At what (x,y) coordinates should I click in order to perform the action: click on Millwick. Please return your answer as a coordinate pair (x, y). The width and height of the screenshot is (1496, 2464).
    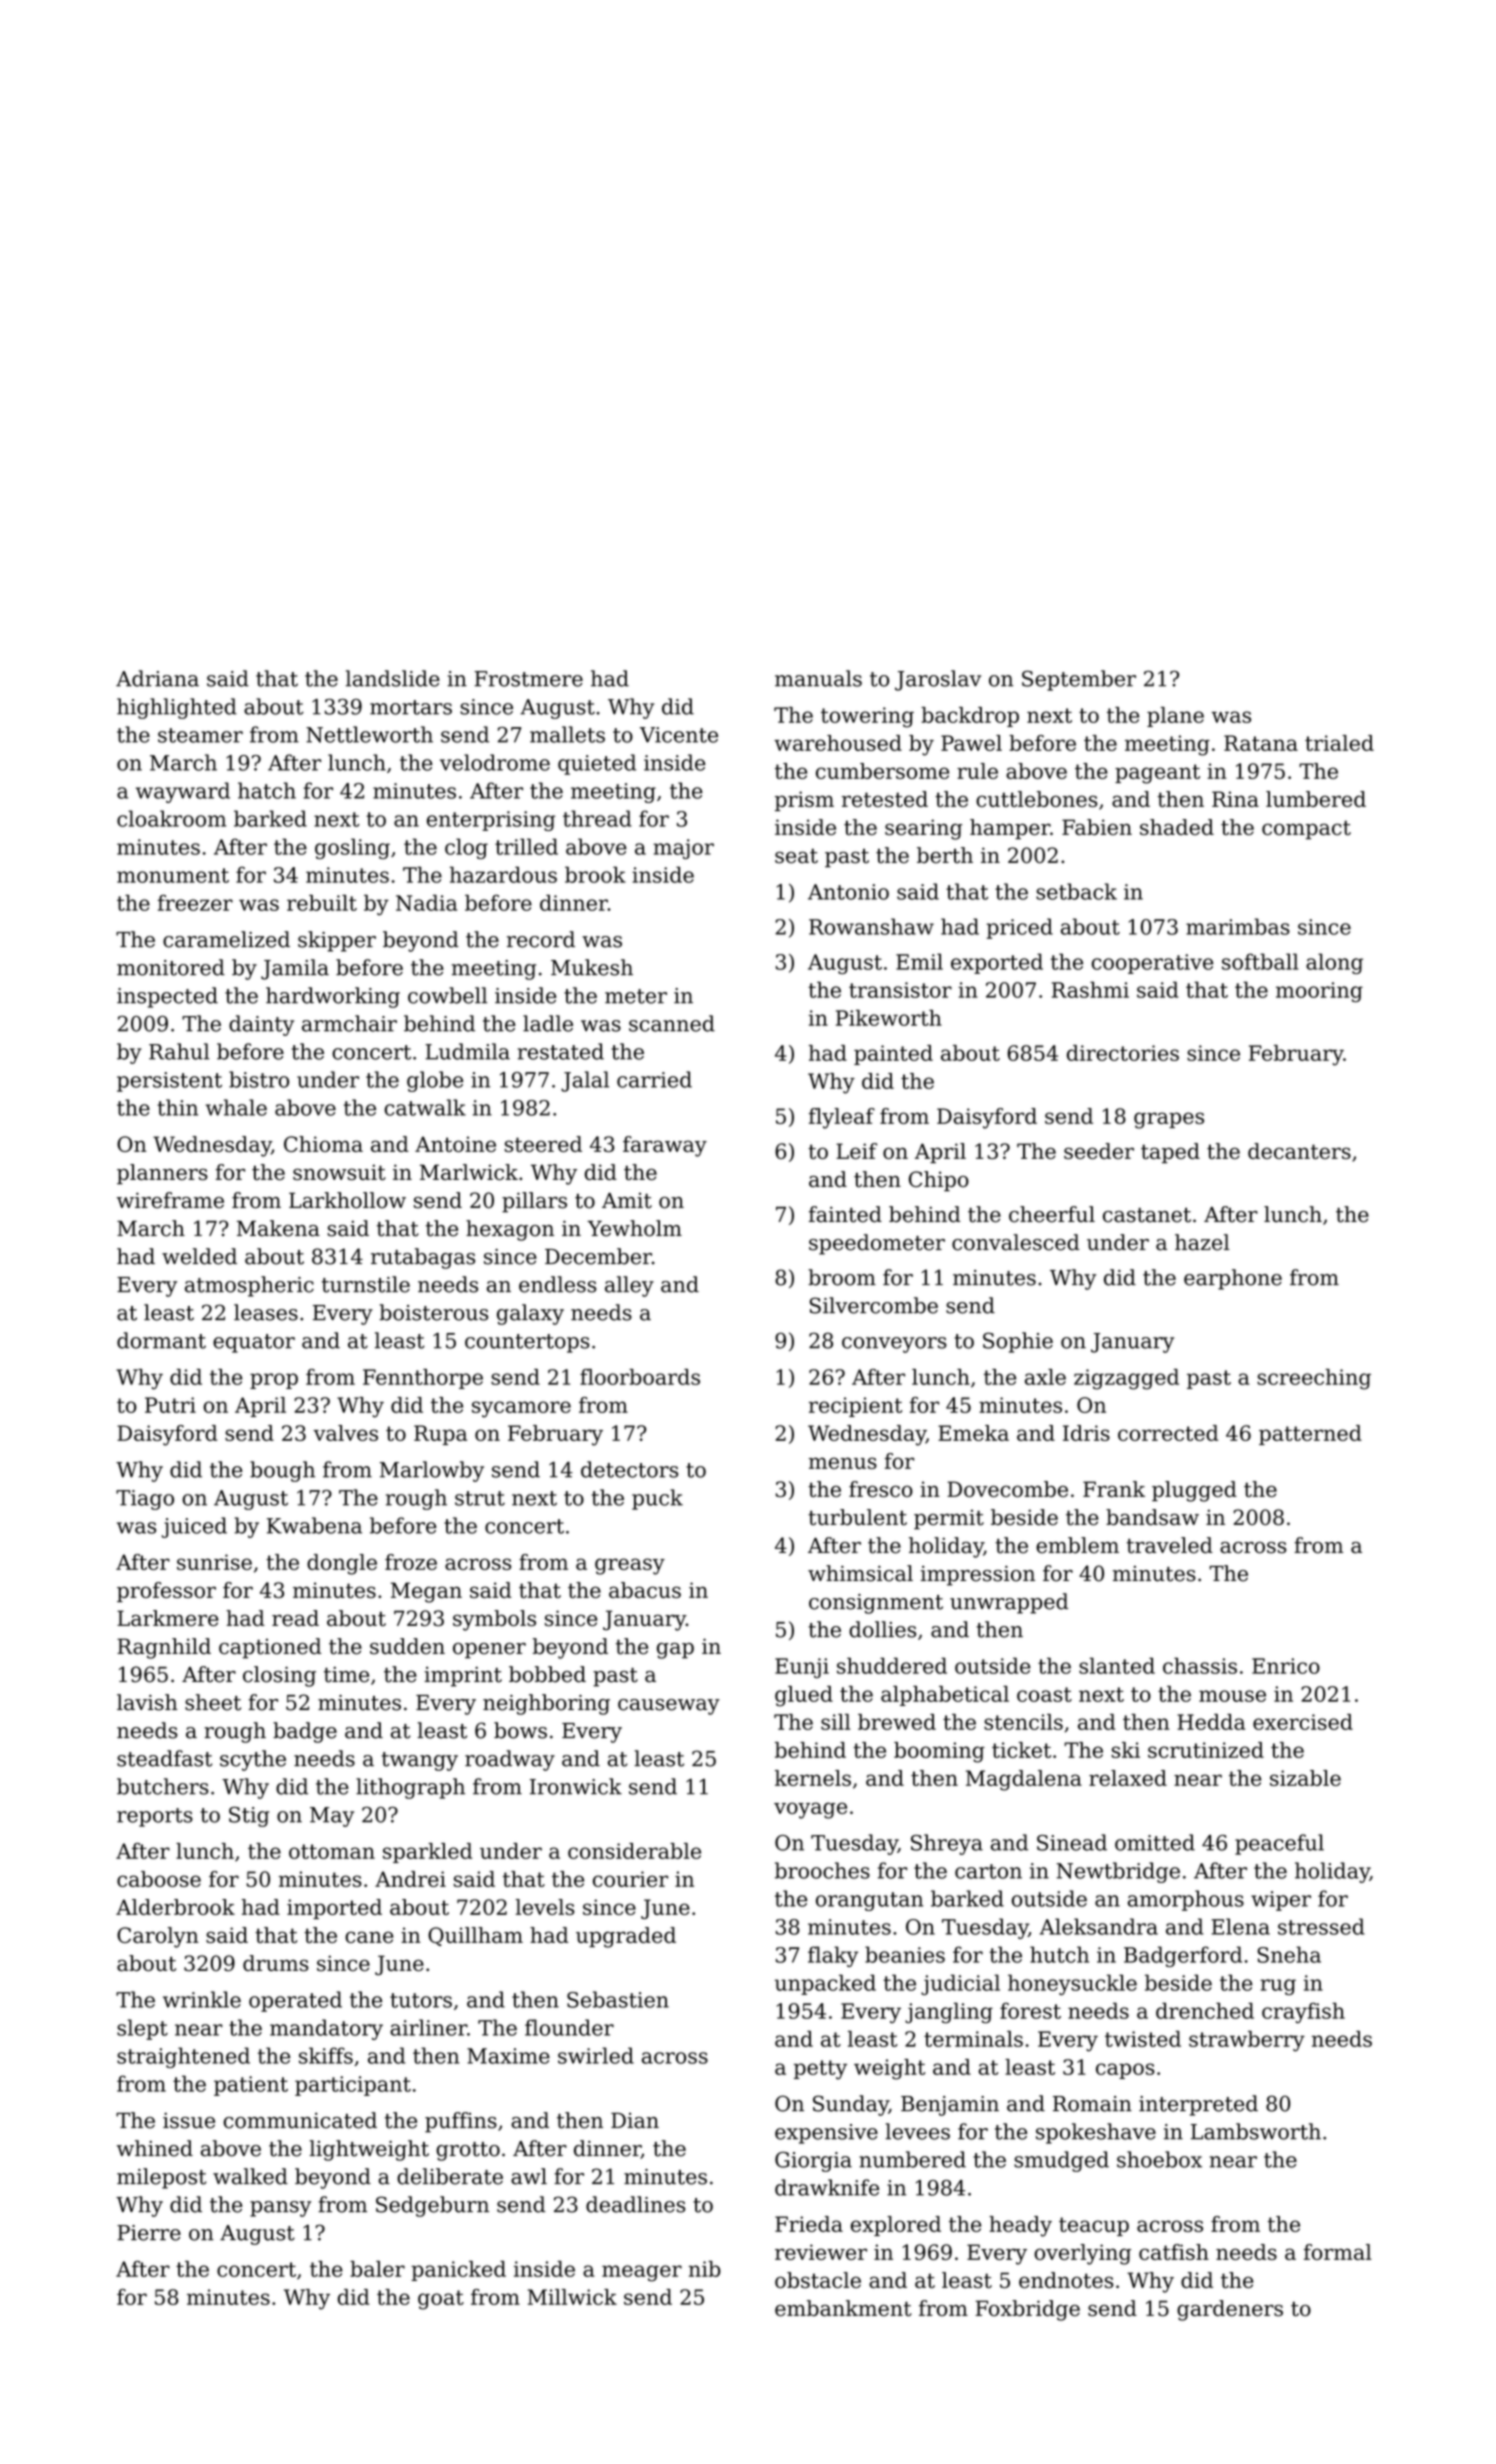
    Looking at the image, I should click on (572, 2297).
